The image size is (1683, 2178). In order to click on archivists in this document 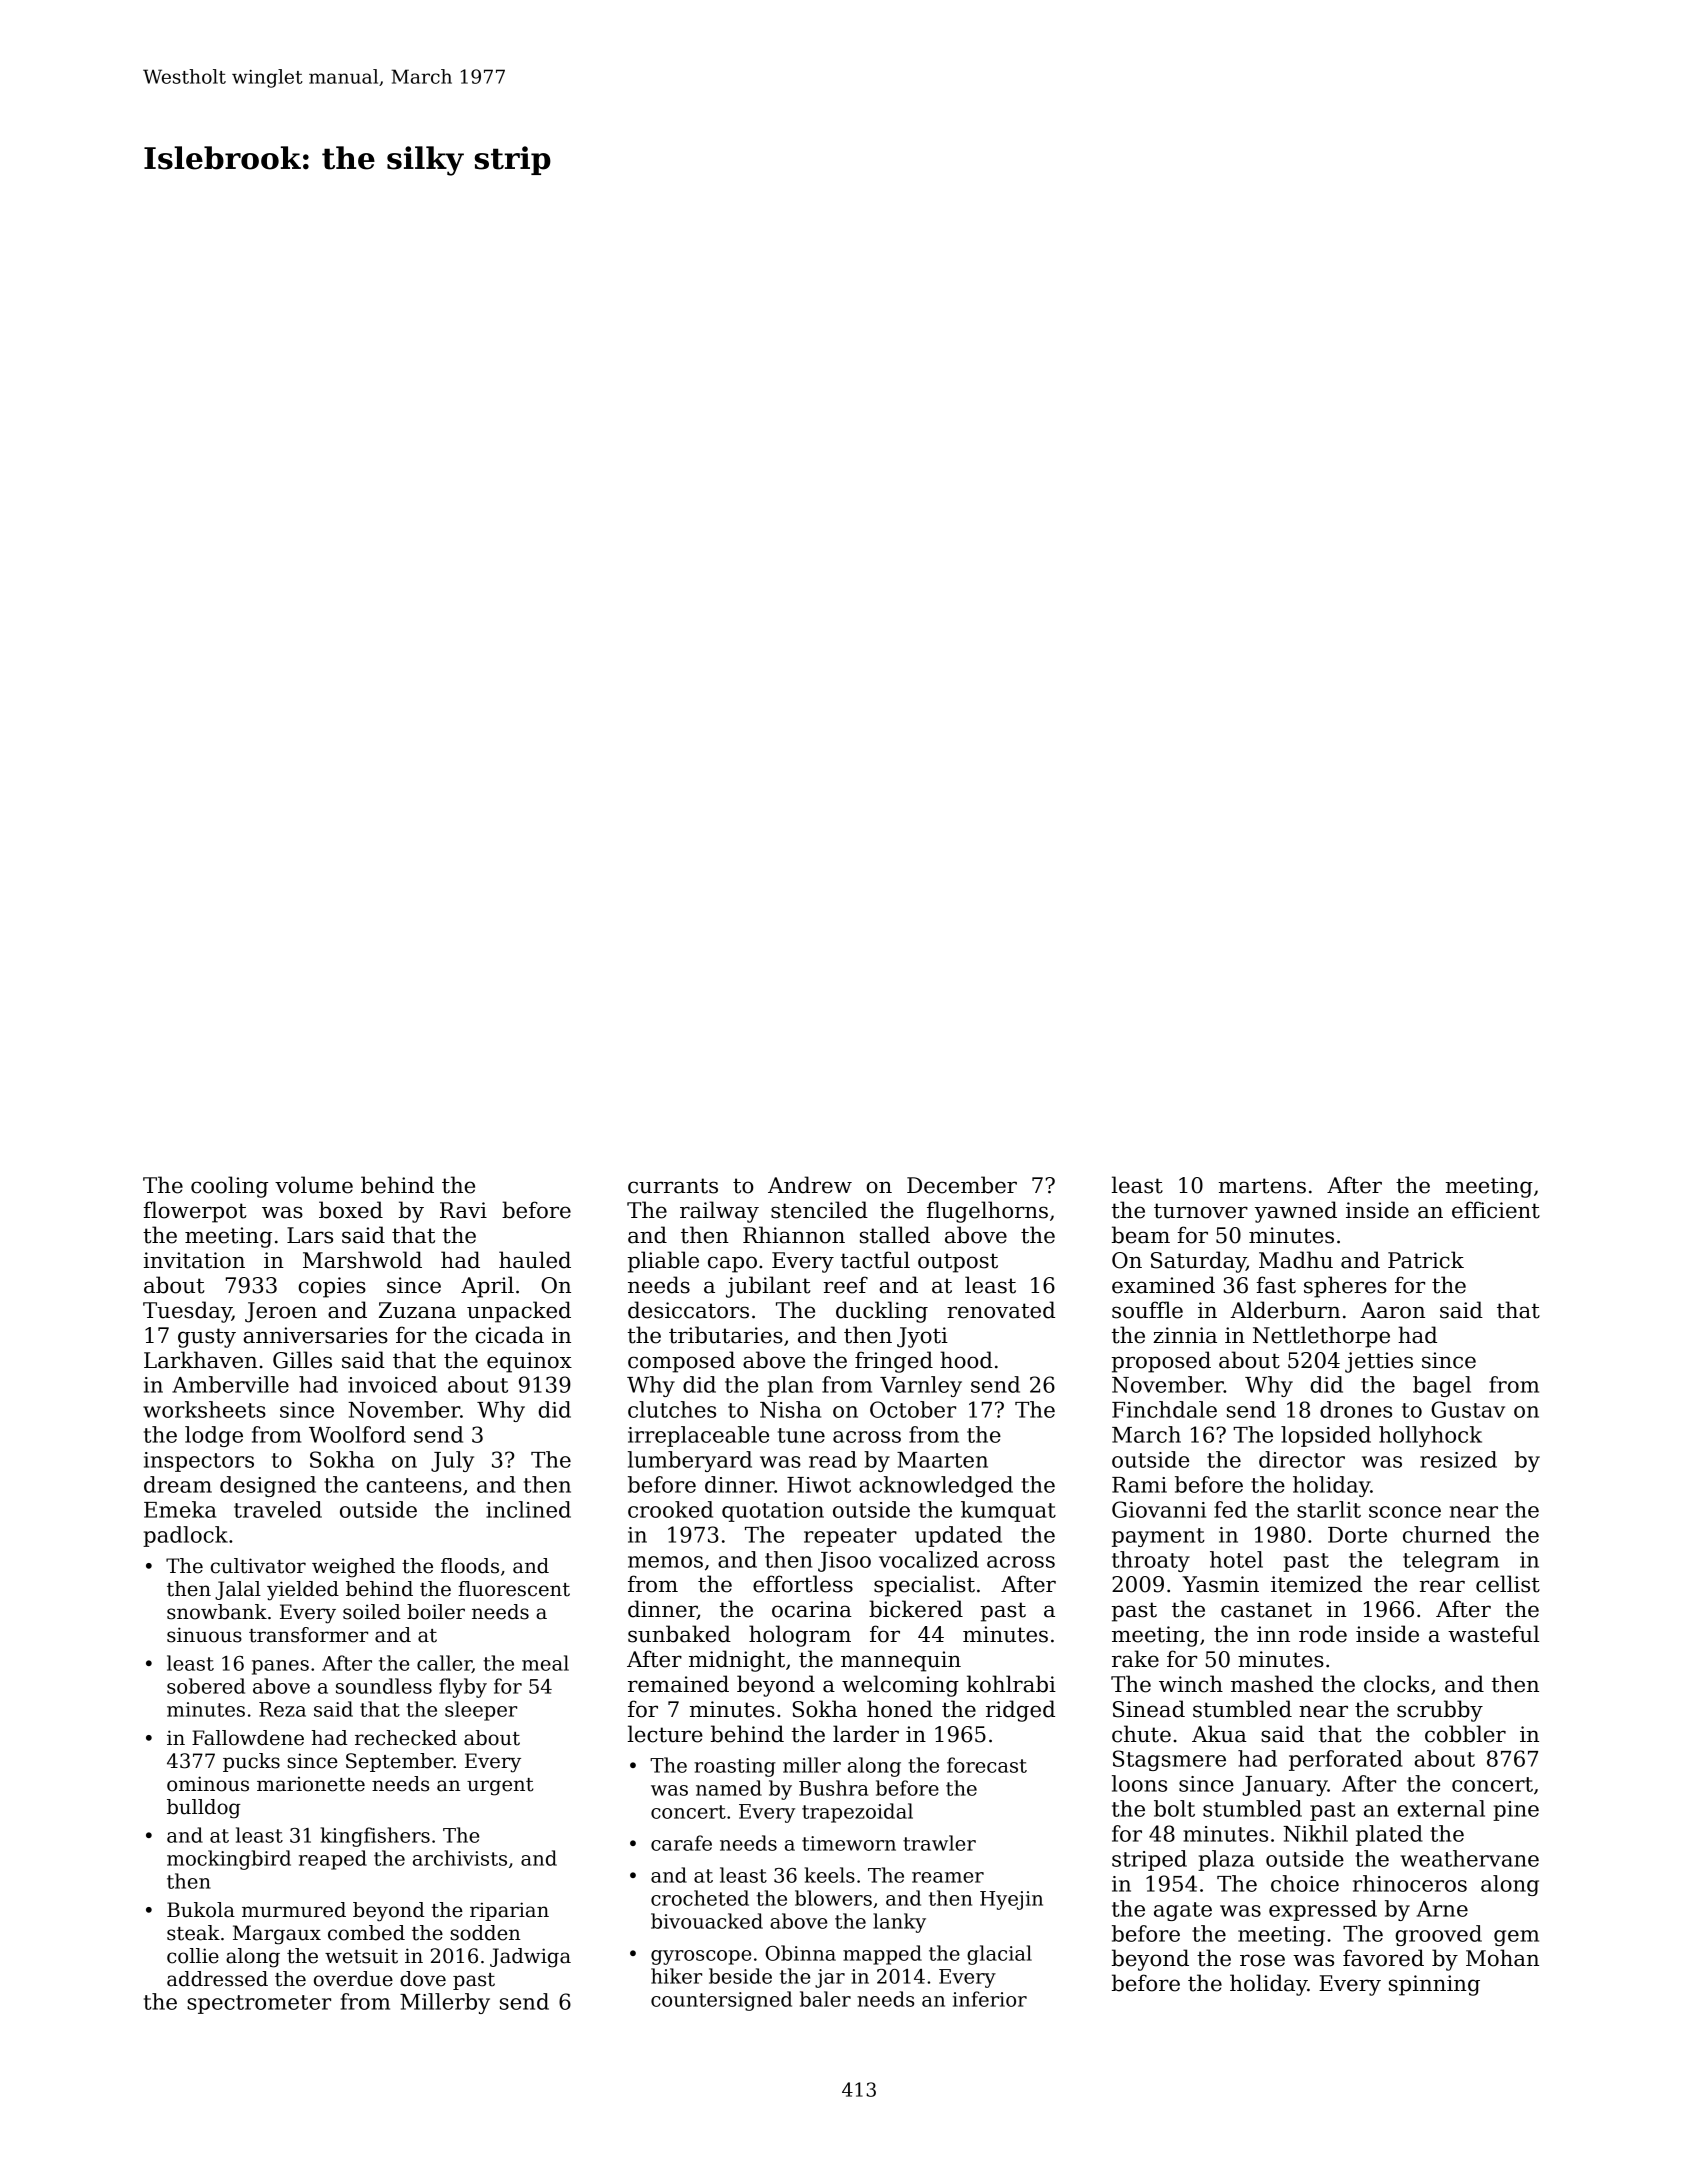, I will do `click(460, 1858)`.
